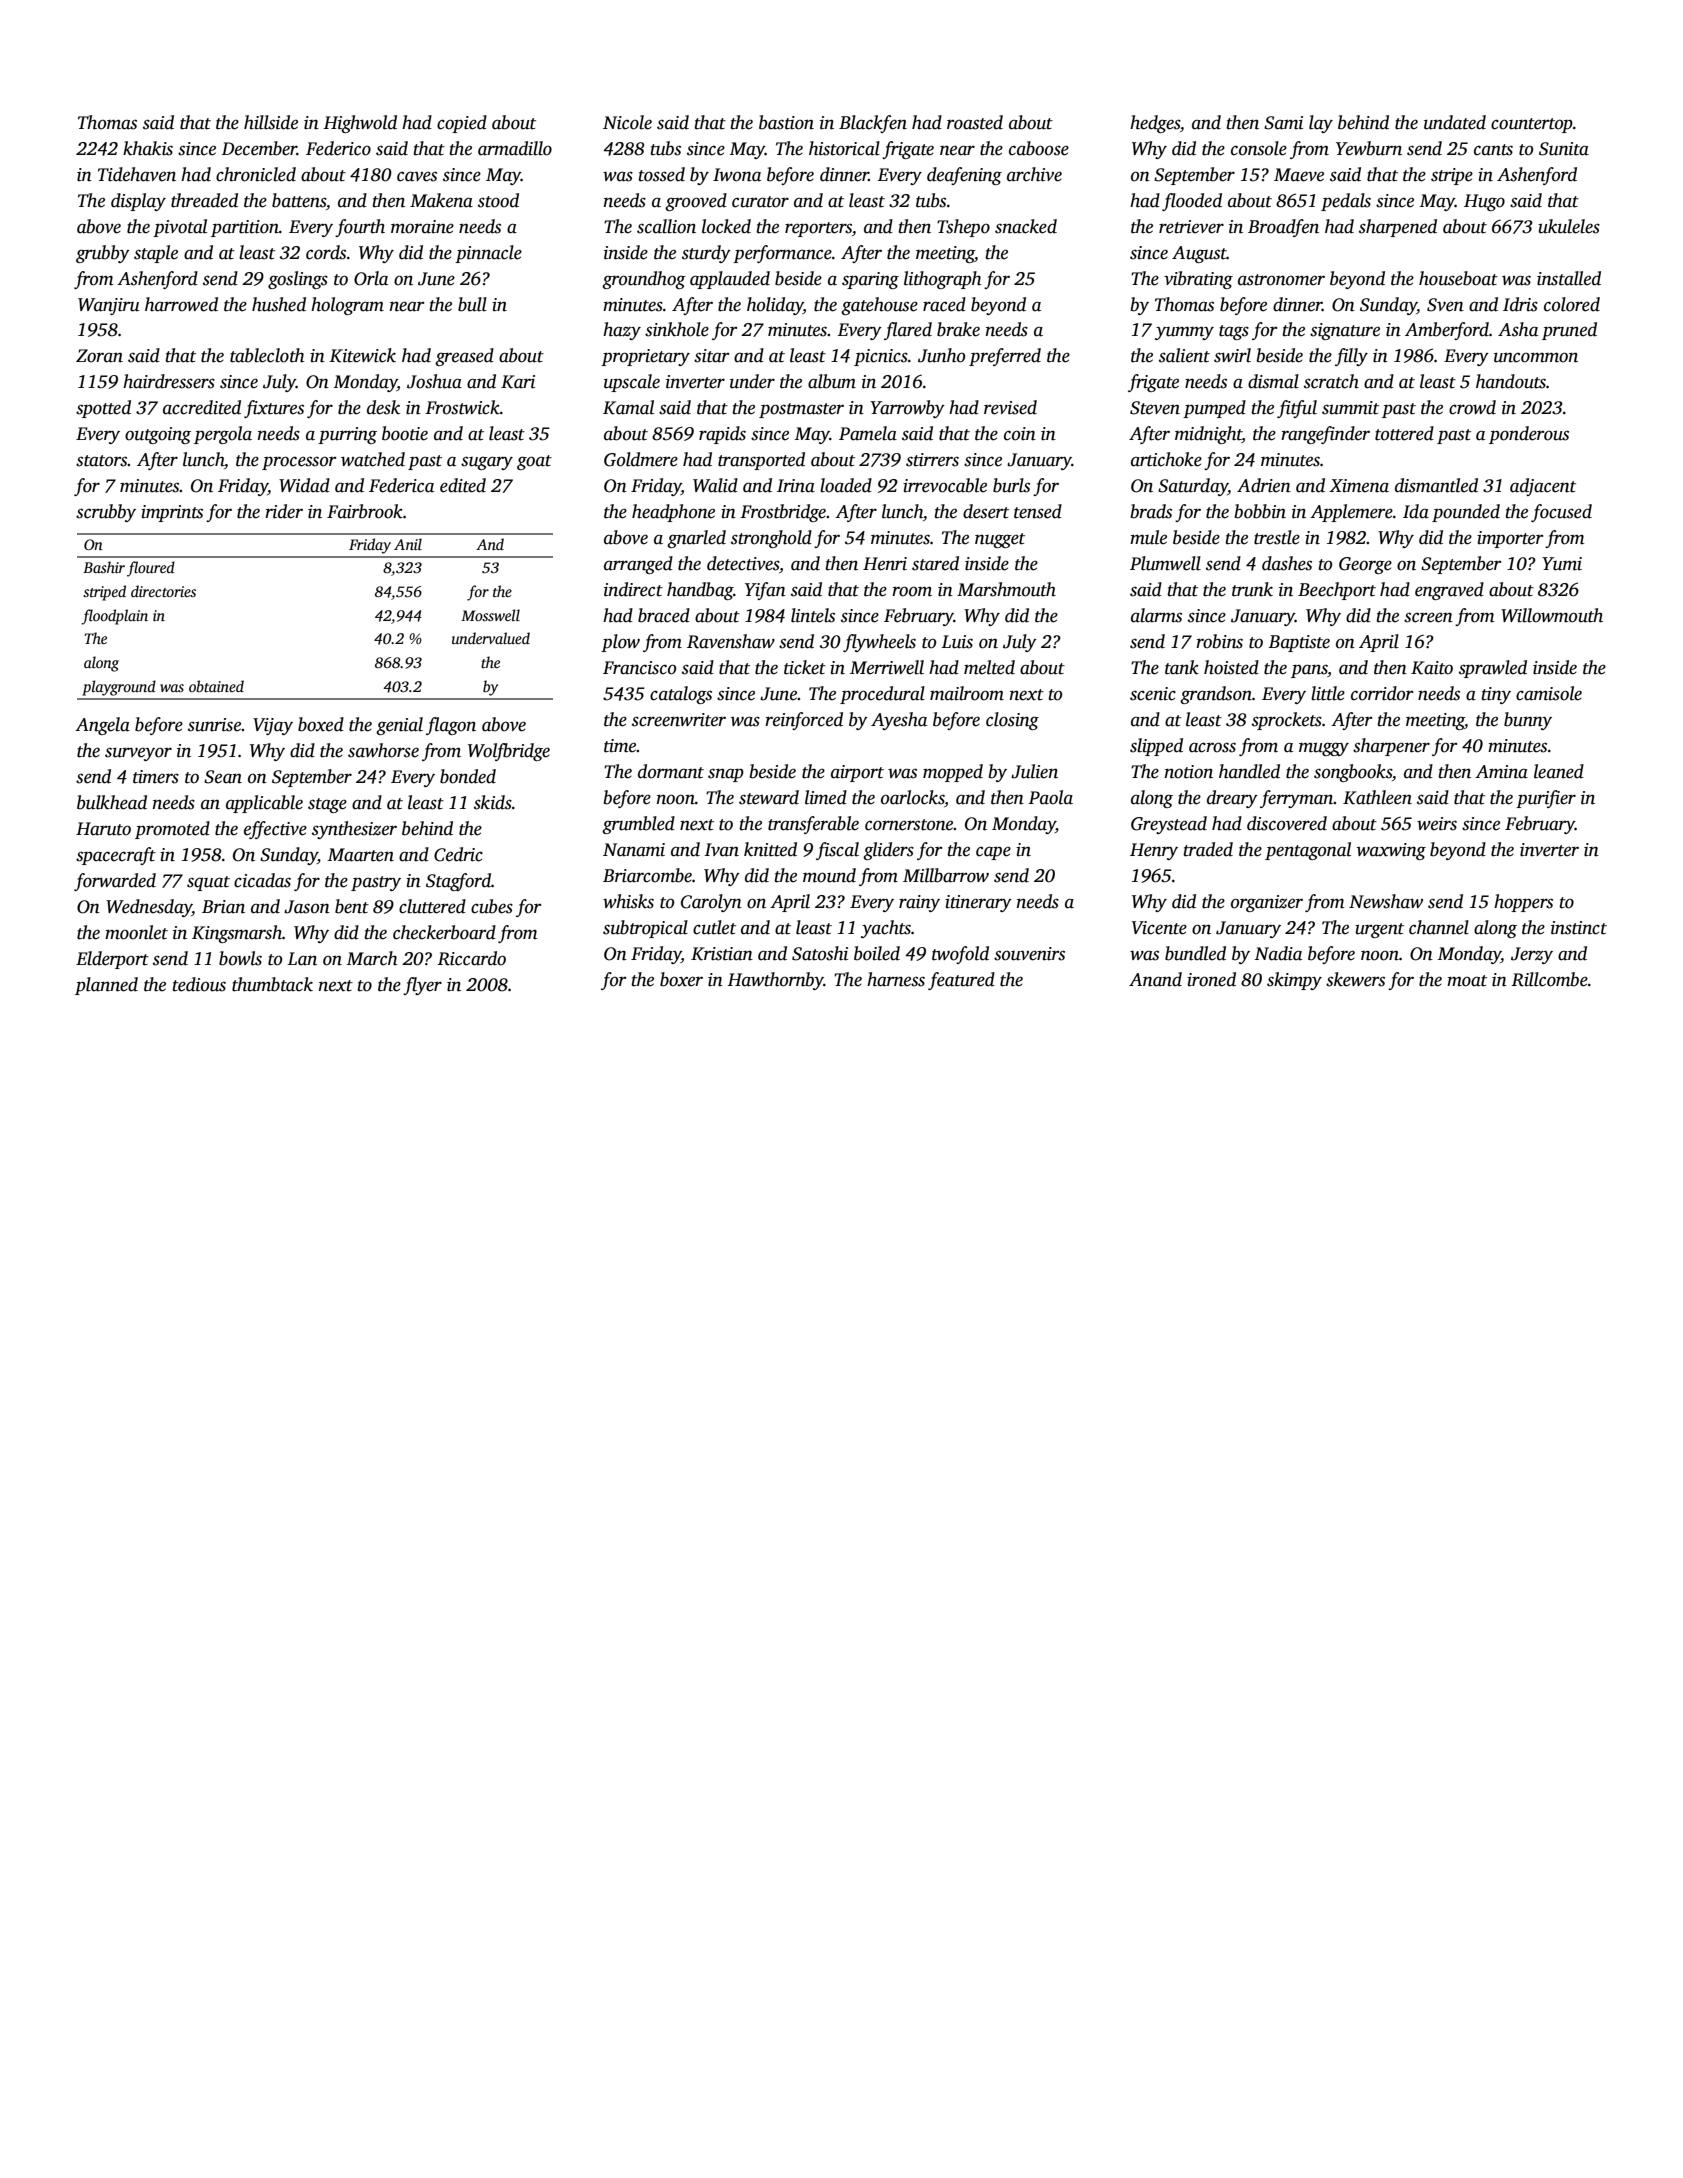 The height and width of the document is (2178, 1683). Describe the element at coordinates (1351, 357) in the document. I see `filly` at that location.
